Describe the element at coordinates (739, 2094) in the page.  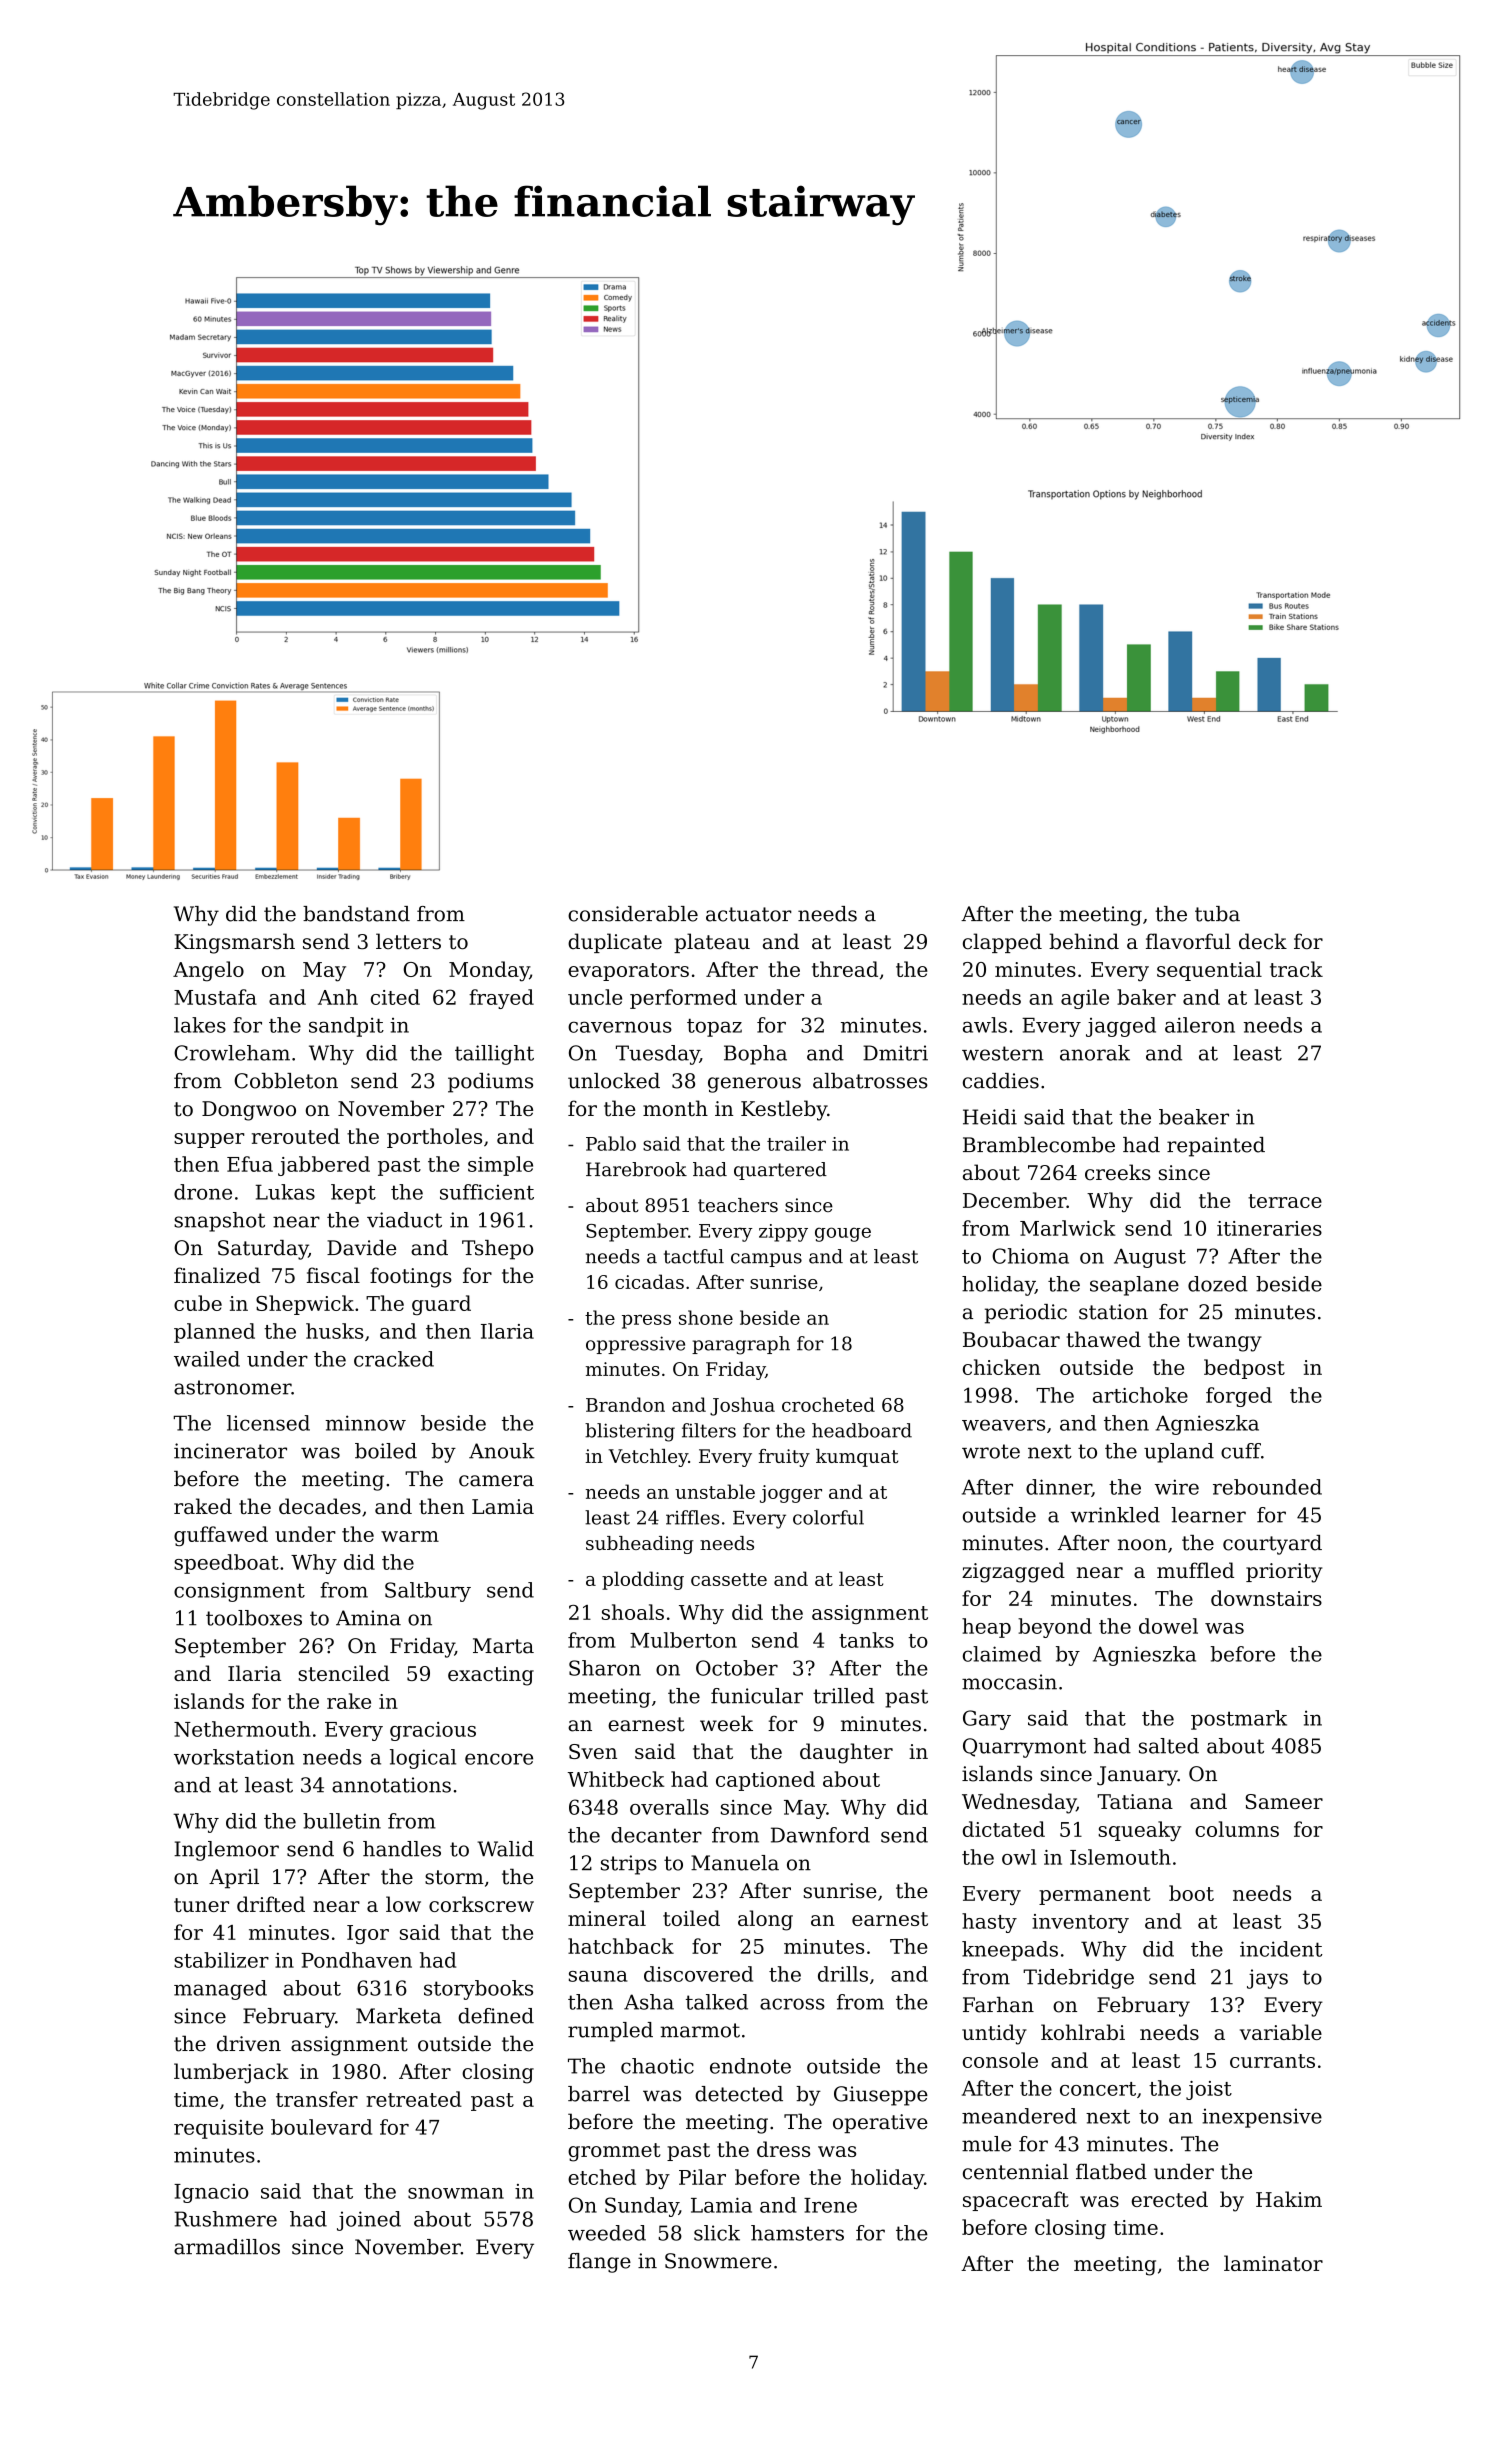
I see `detected` at that location.
